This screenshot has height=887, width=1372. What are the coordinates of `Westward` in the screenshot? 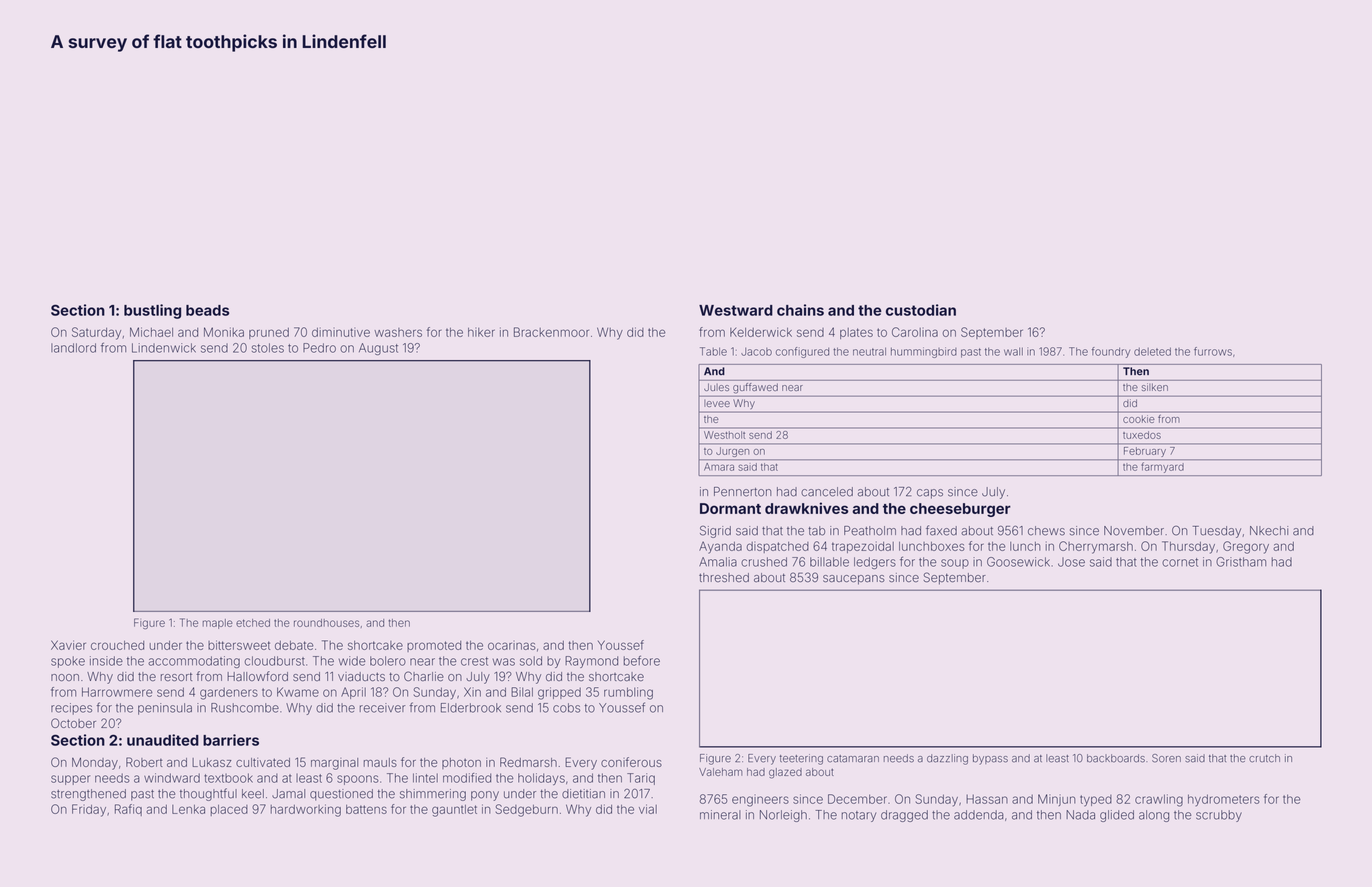 It's located at (736, 310).
